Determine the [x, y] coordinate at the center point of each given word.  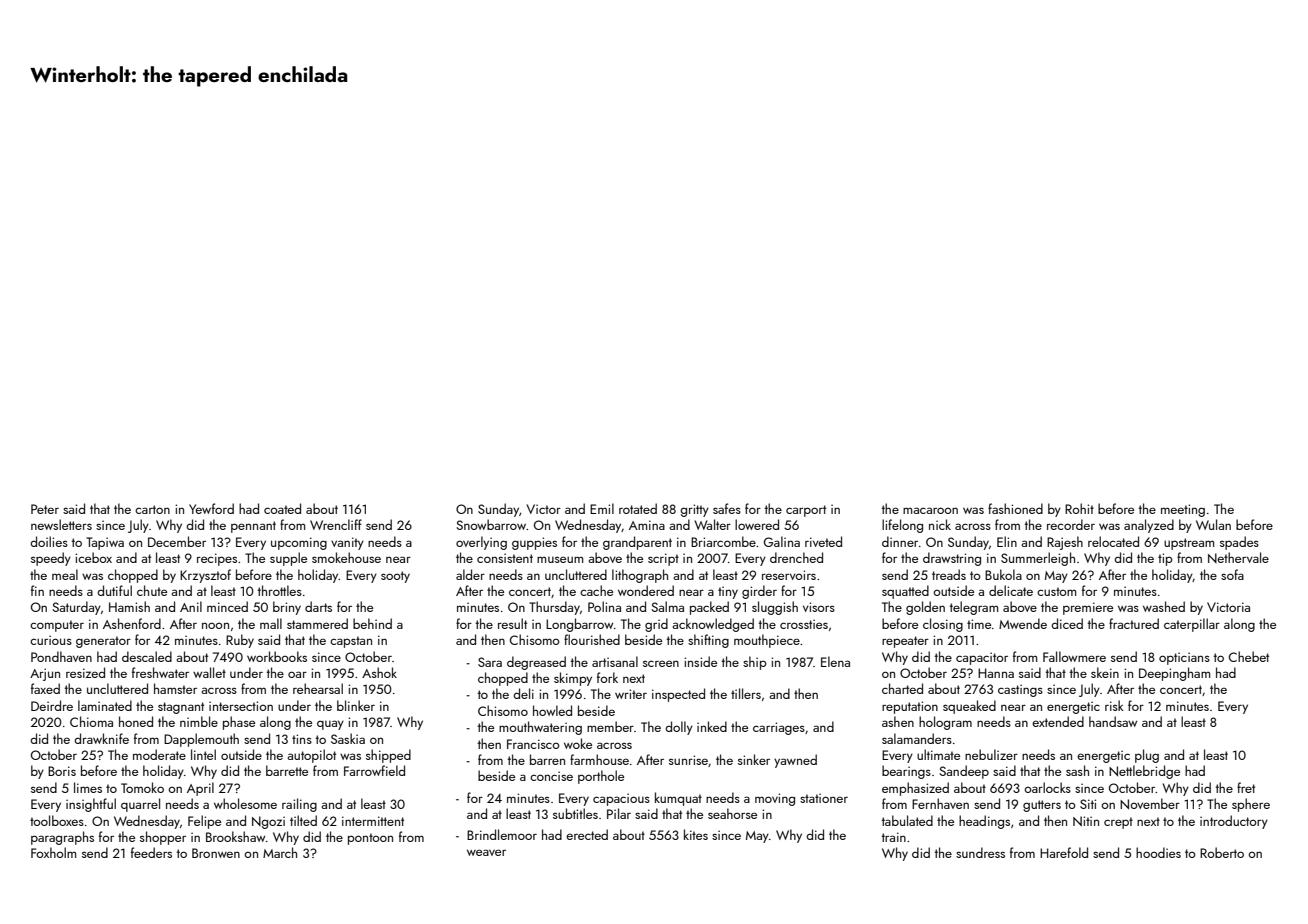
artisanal [615, 661]
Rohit [1079, 508]
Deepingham [1175, 674]
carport [806, 511]
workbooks [277, 656]
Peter [45, 509]
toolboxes [57, 820]
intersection [241, 706]
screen [661, 663]
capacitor [982, 658]
